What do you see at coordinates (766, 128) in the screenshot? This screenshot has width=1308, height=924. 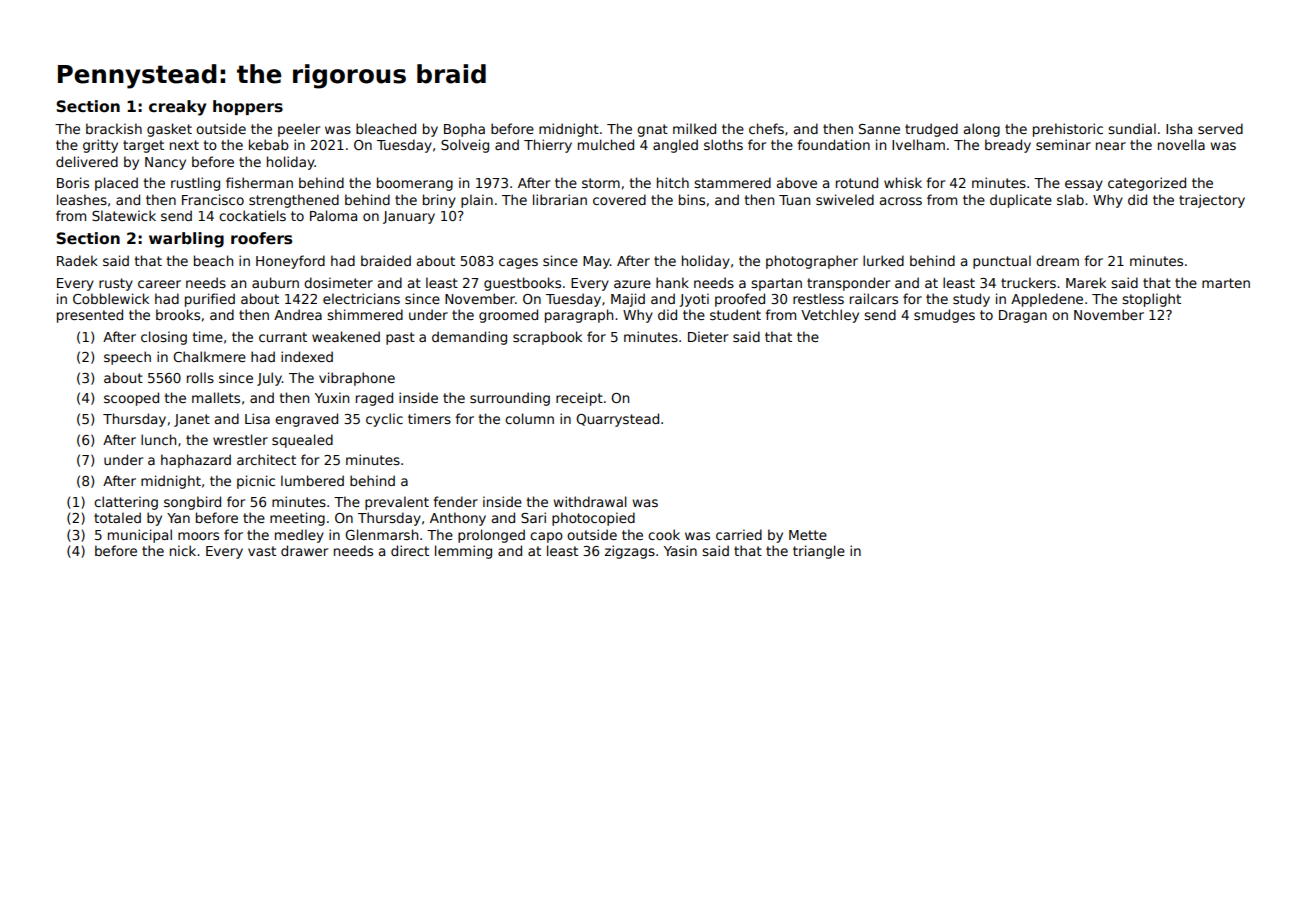 I see `chefs` at bounding box center [766, 128].
